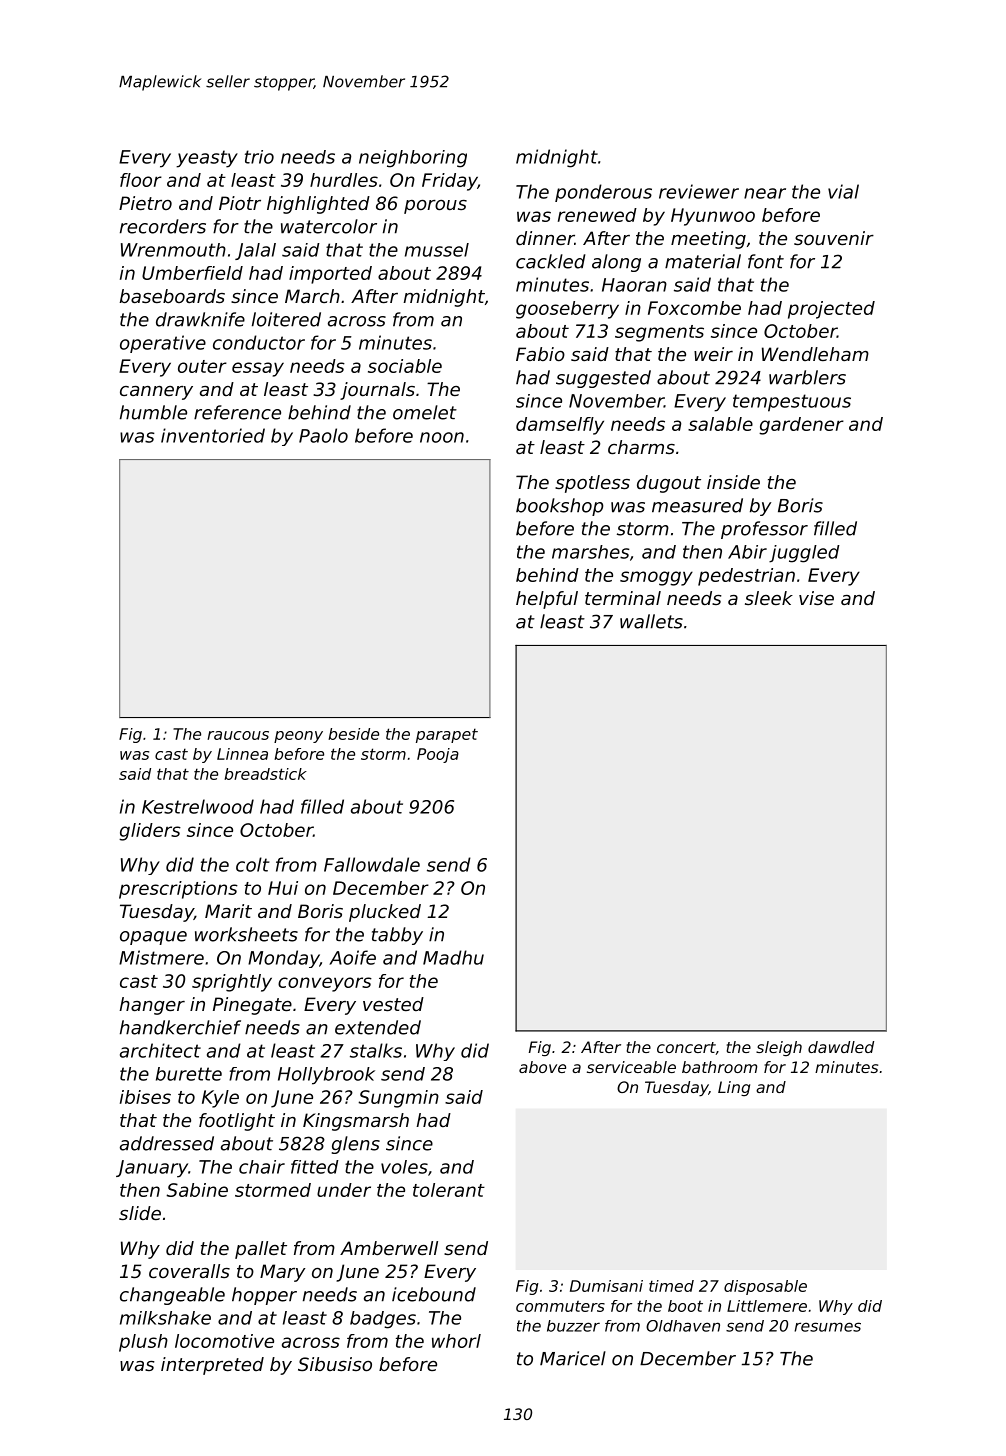 The height and width of the page is (1456, 1006). Describe the element at coordinates (456, 1341) in the page. I see `whorl` at that location.
